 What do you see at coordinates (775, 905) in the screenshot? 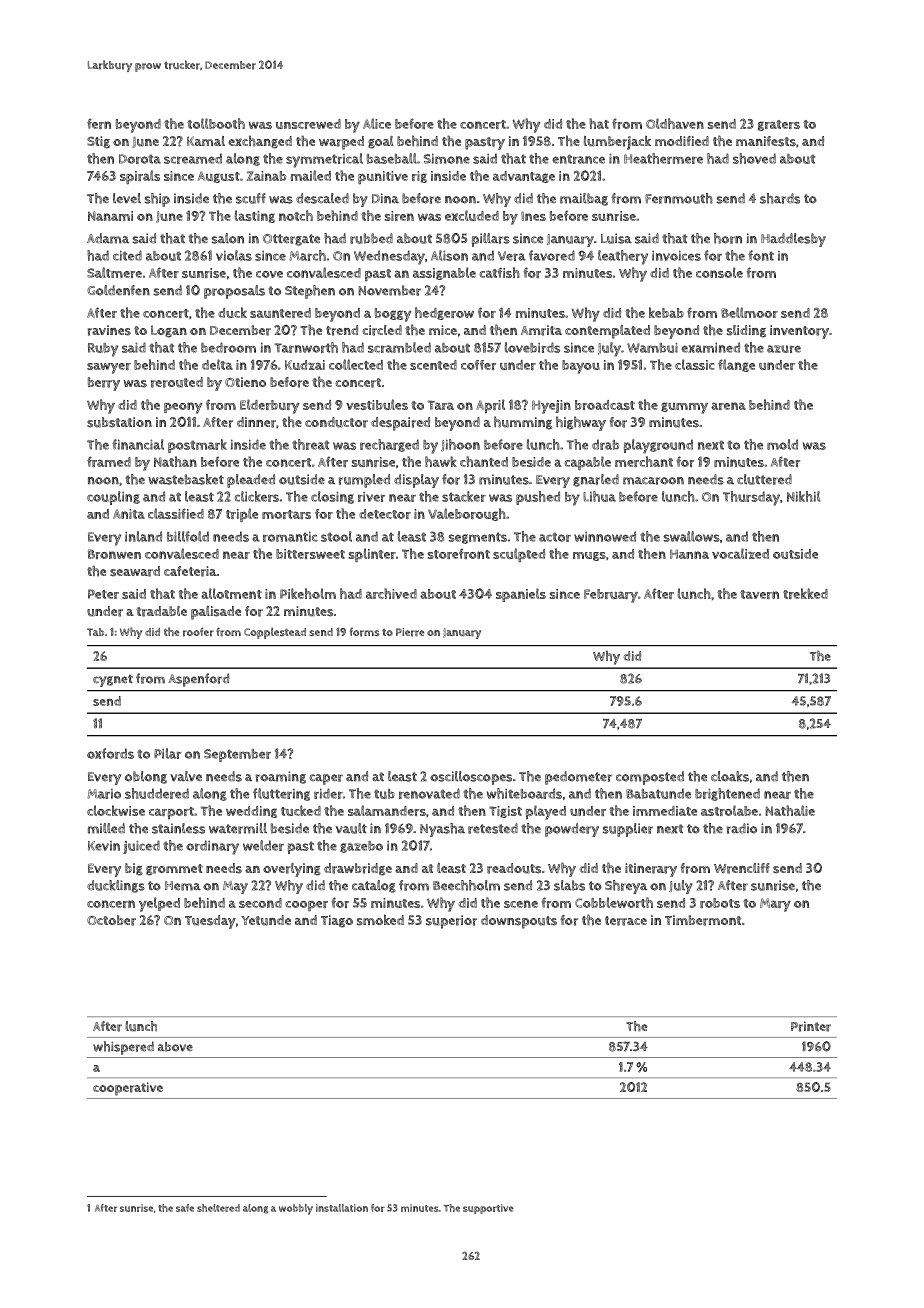
I see `Mary` at bounding box center [775, 905].
